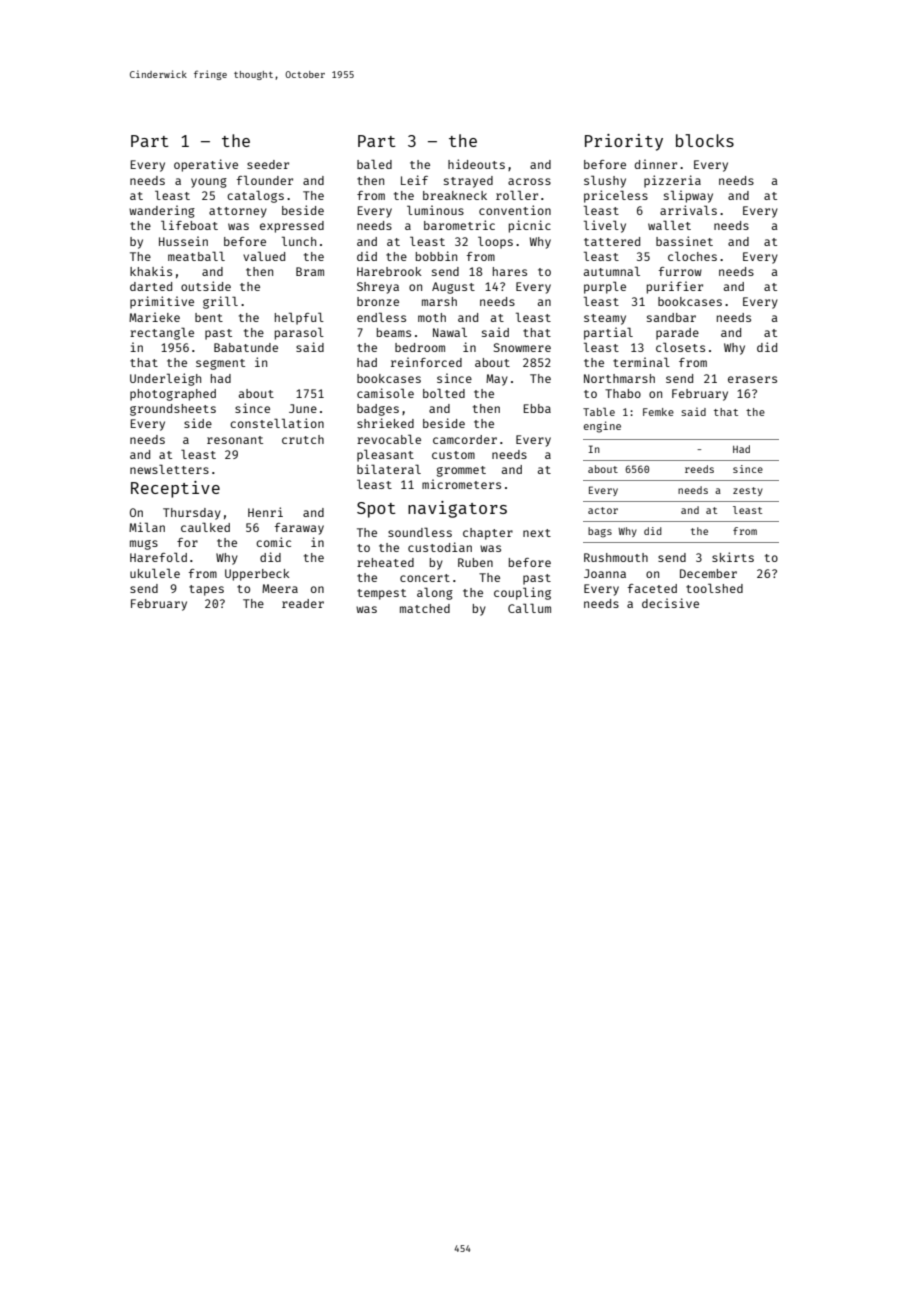  Describe the element at coordinates (385, 423) in the screenshot. I see `shrieked` at that location.
